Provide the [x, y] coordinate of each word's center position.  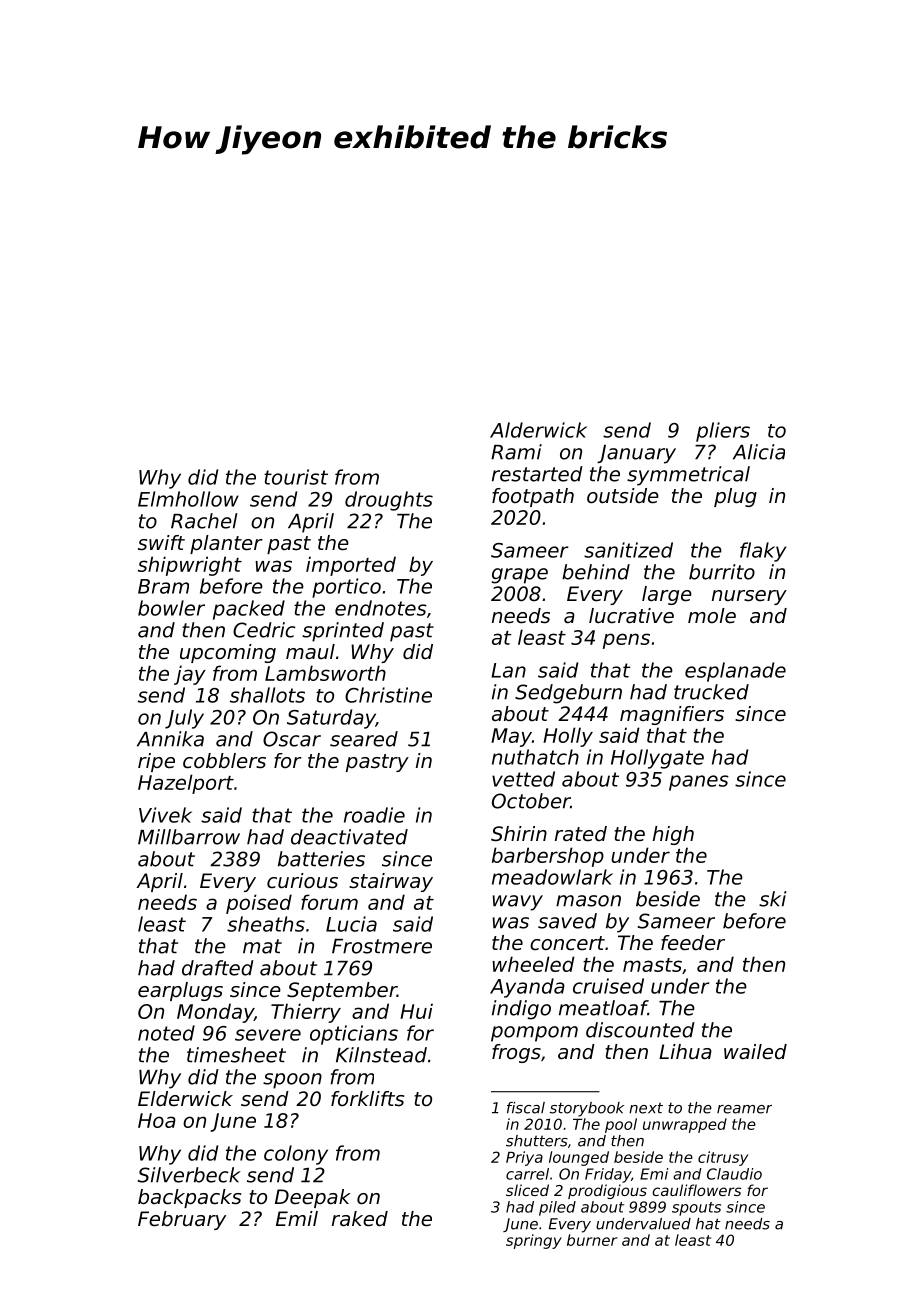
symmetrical [688, 476]
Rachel [204, 521]
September [342, 991]
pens [626, 641]
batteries [321, 859]
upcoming [228, 653]
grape [520, 576]
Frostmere [382, 946]
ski [773, 899]
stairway [391, 882]
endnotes [381, 608]
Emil [297, 1218]
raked [360, 1219]
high [673, 835]
